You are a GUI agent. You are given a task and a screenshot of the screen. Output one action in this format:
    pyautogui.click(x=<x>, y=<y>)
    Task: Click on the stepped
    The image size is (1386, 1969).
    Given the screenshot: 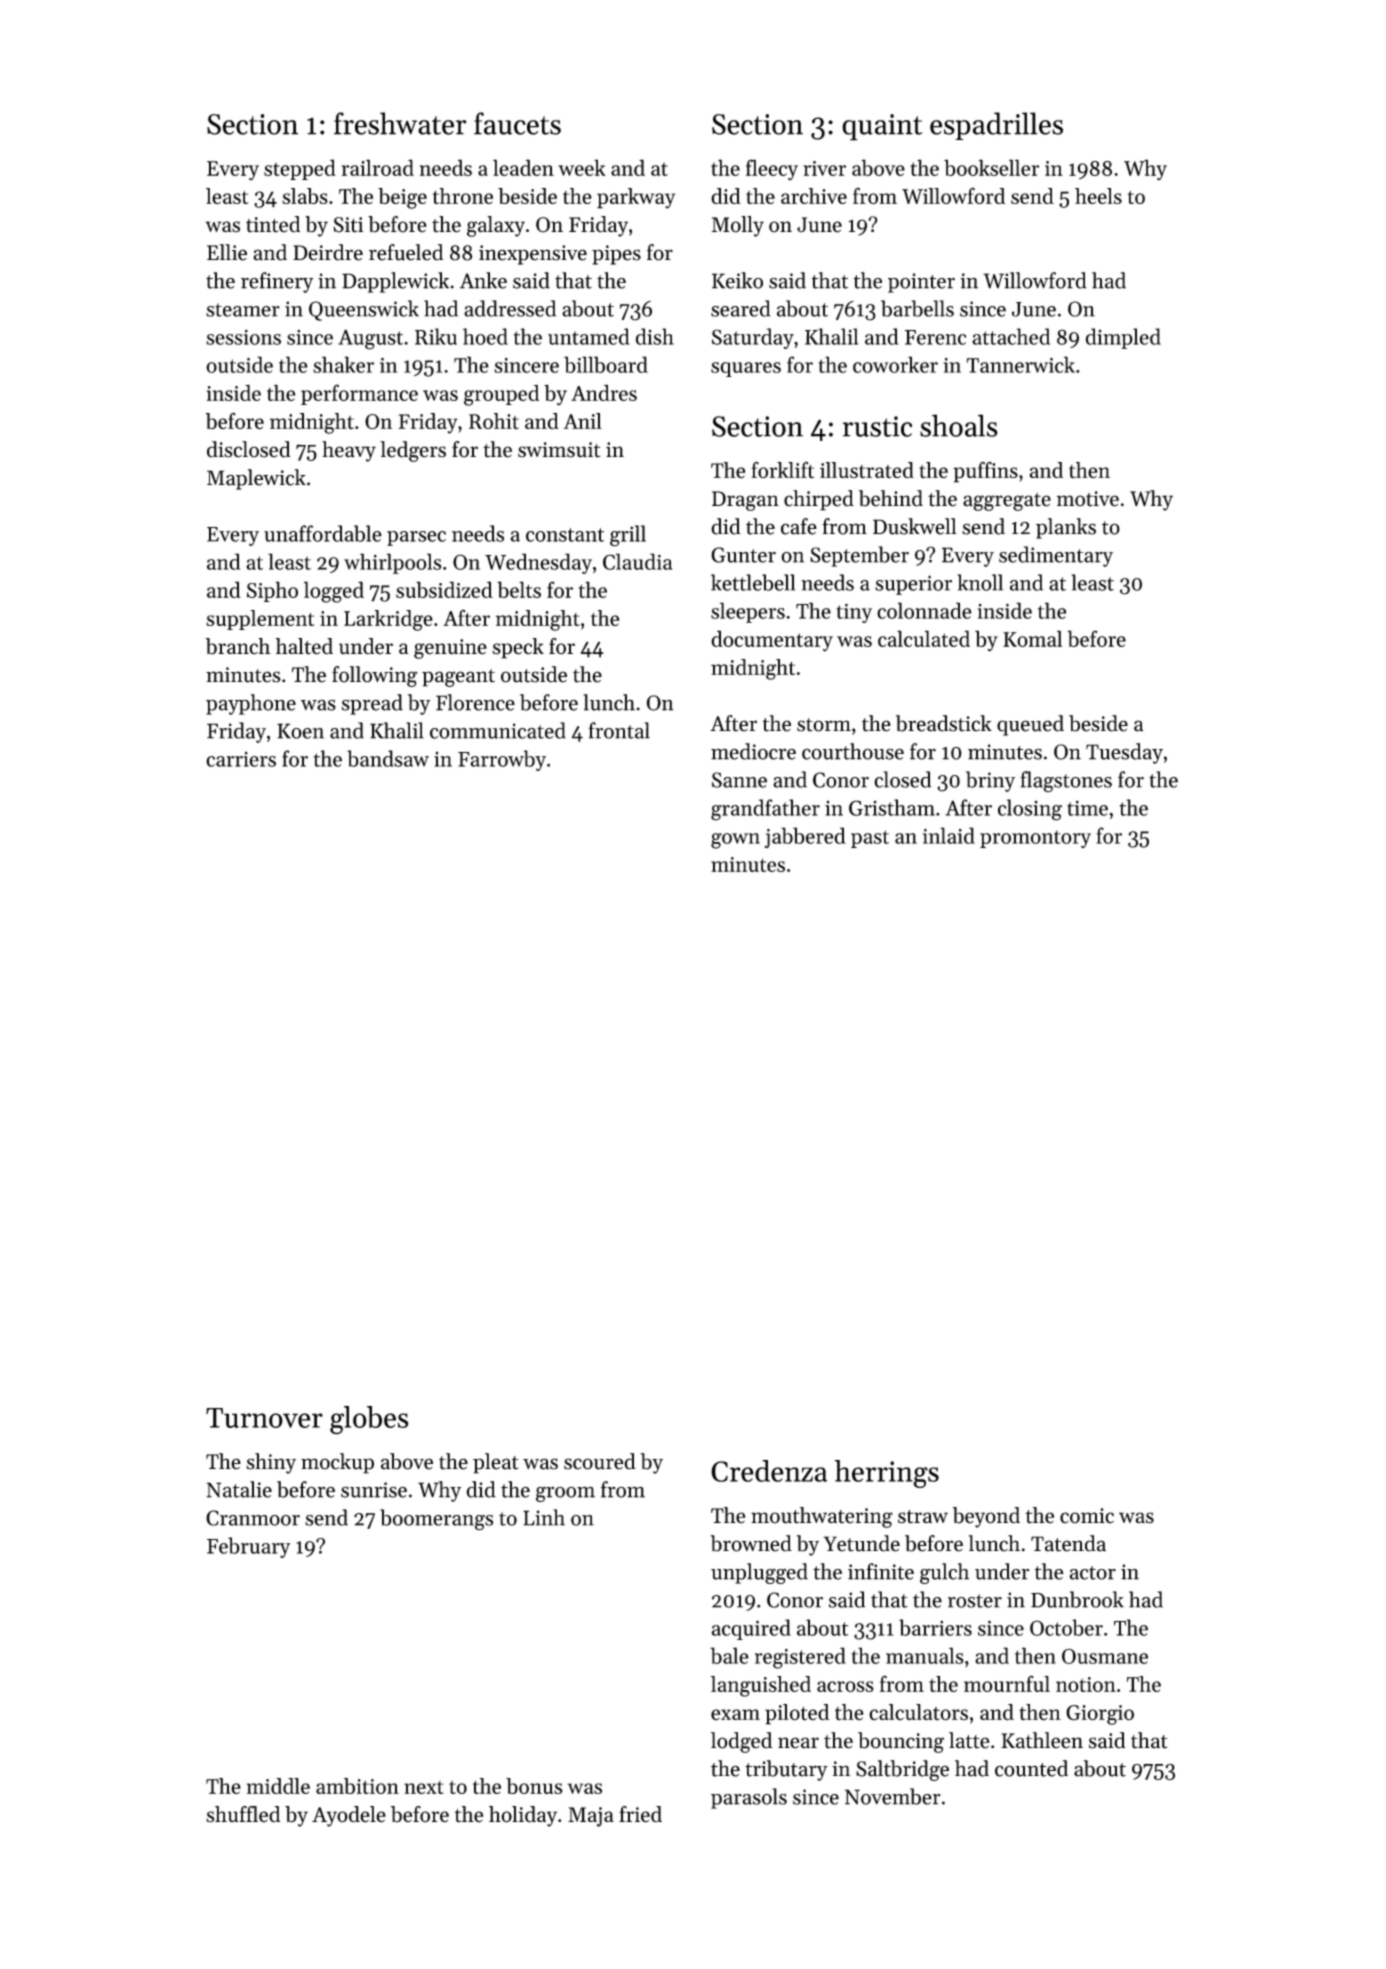 What is the action you would take?
    pyautogui.click(x=300, y=169)
